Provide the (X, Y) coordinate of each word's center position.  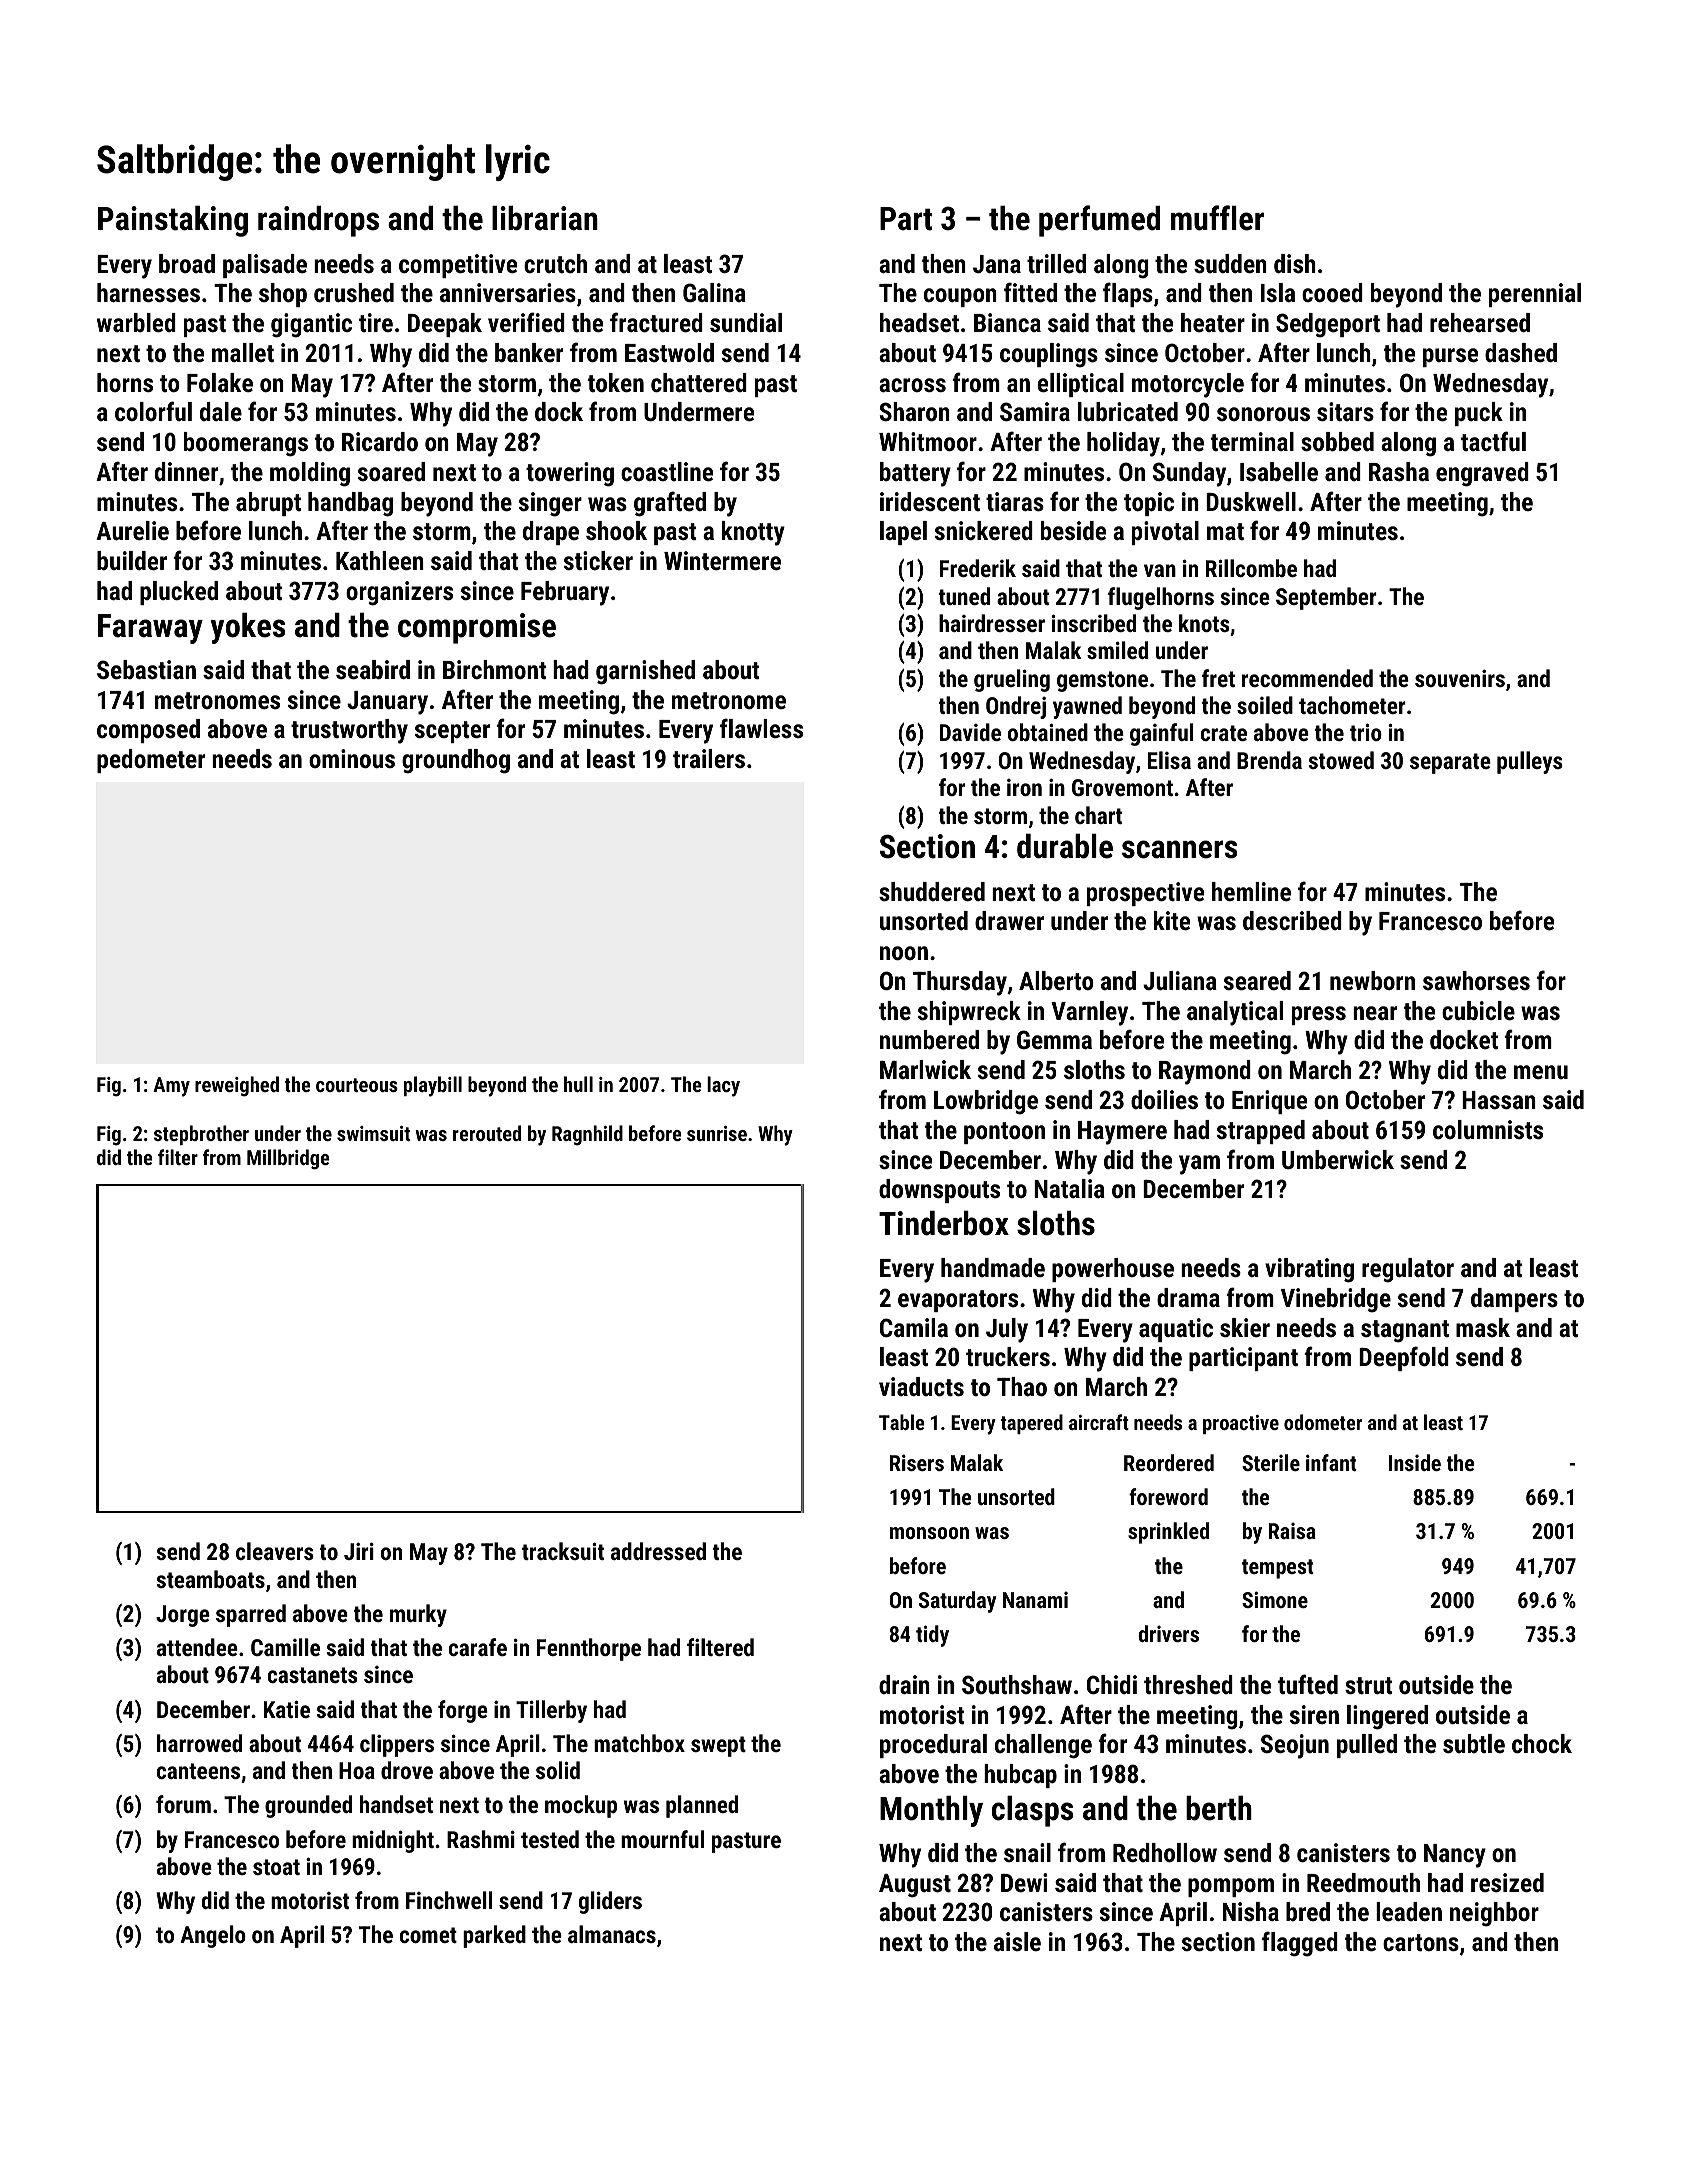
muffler (1217, 218)
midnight (393, 1841)
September (1326, 598)
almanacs (612, 1934)
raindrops (318, 221)
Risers (917, 1462)
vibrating (1309, 1270)
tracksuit (563, 1551)
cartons (1421, 1942)
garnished (645, 672)
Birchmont (494, 669)
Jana (997, 264)
